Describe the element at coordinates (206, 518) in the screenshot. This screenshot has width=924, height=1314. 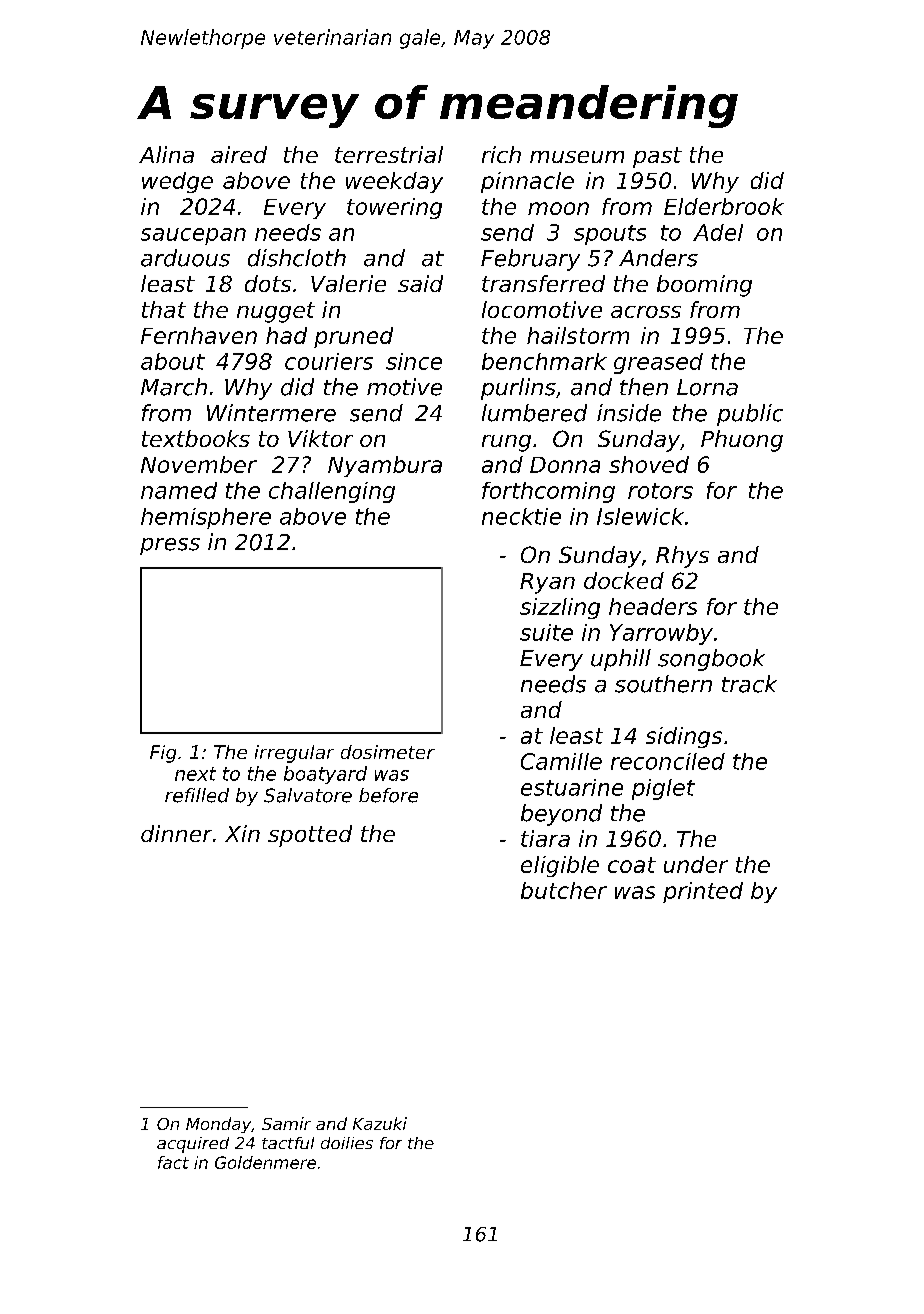
I see `hemisphere` at that location.
